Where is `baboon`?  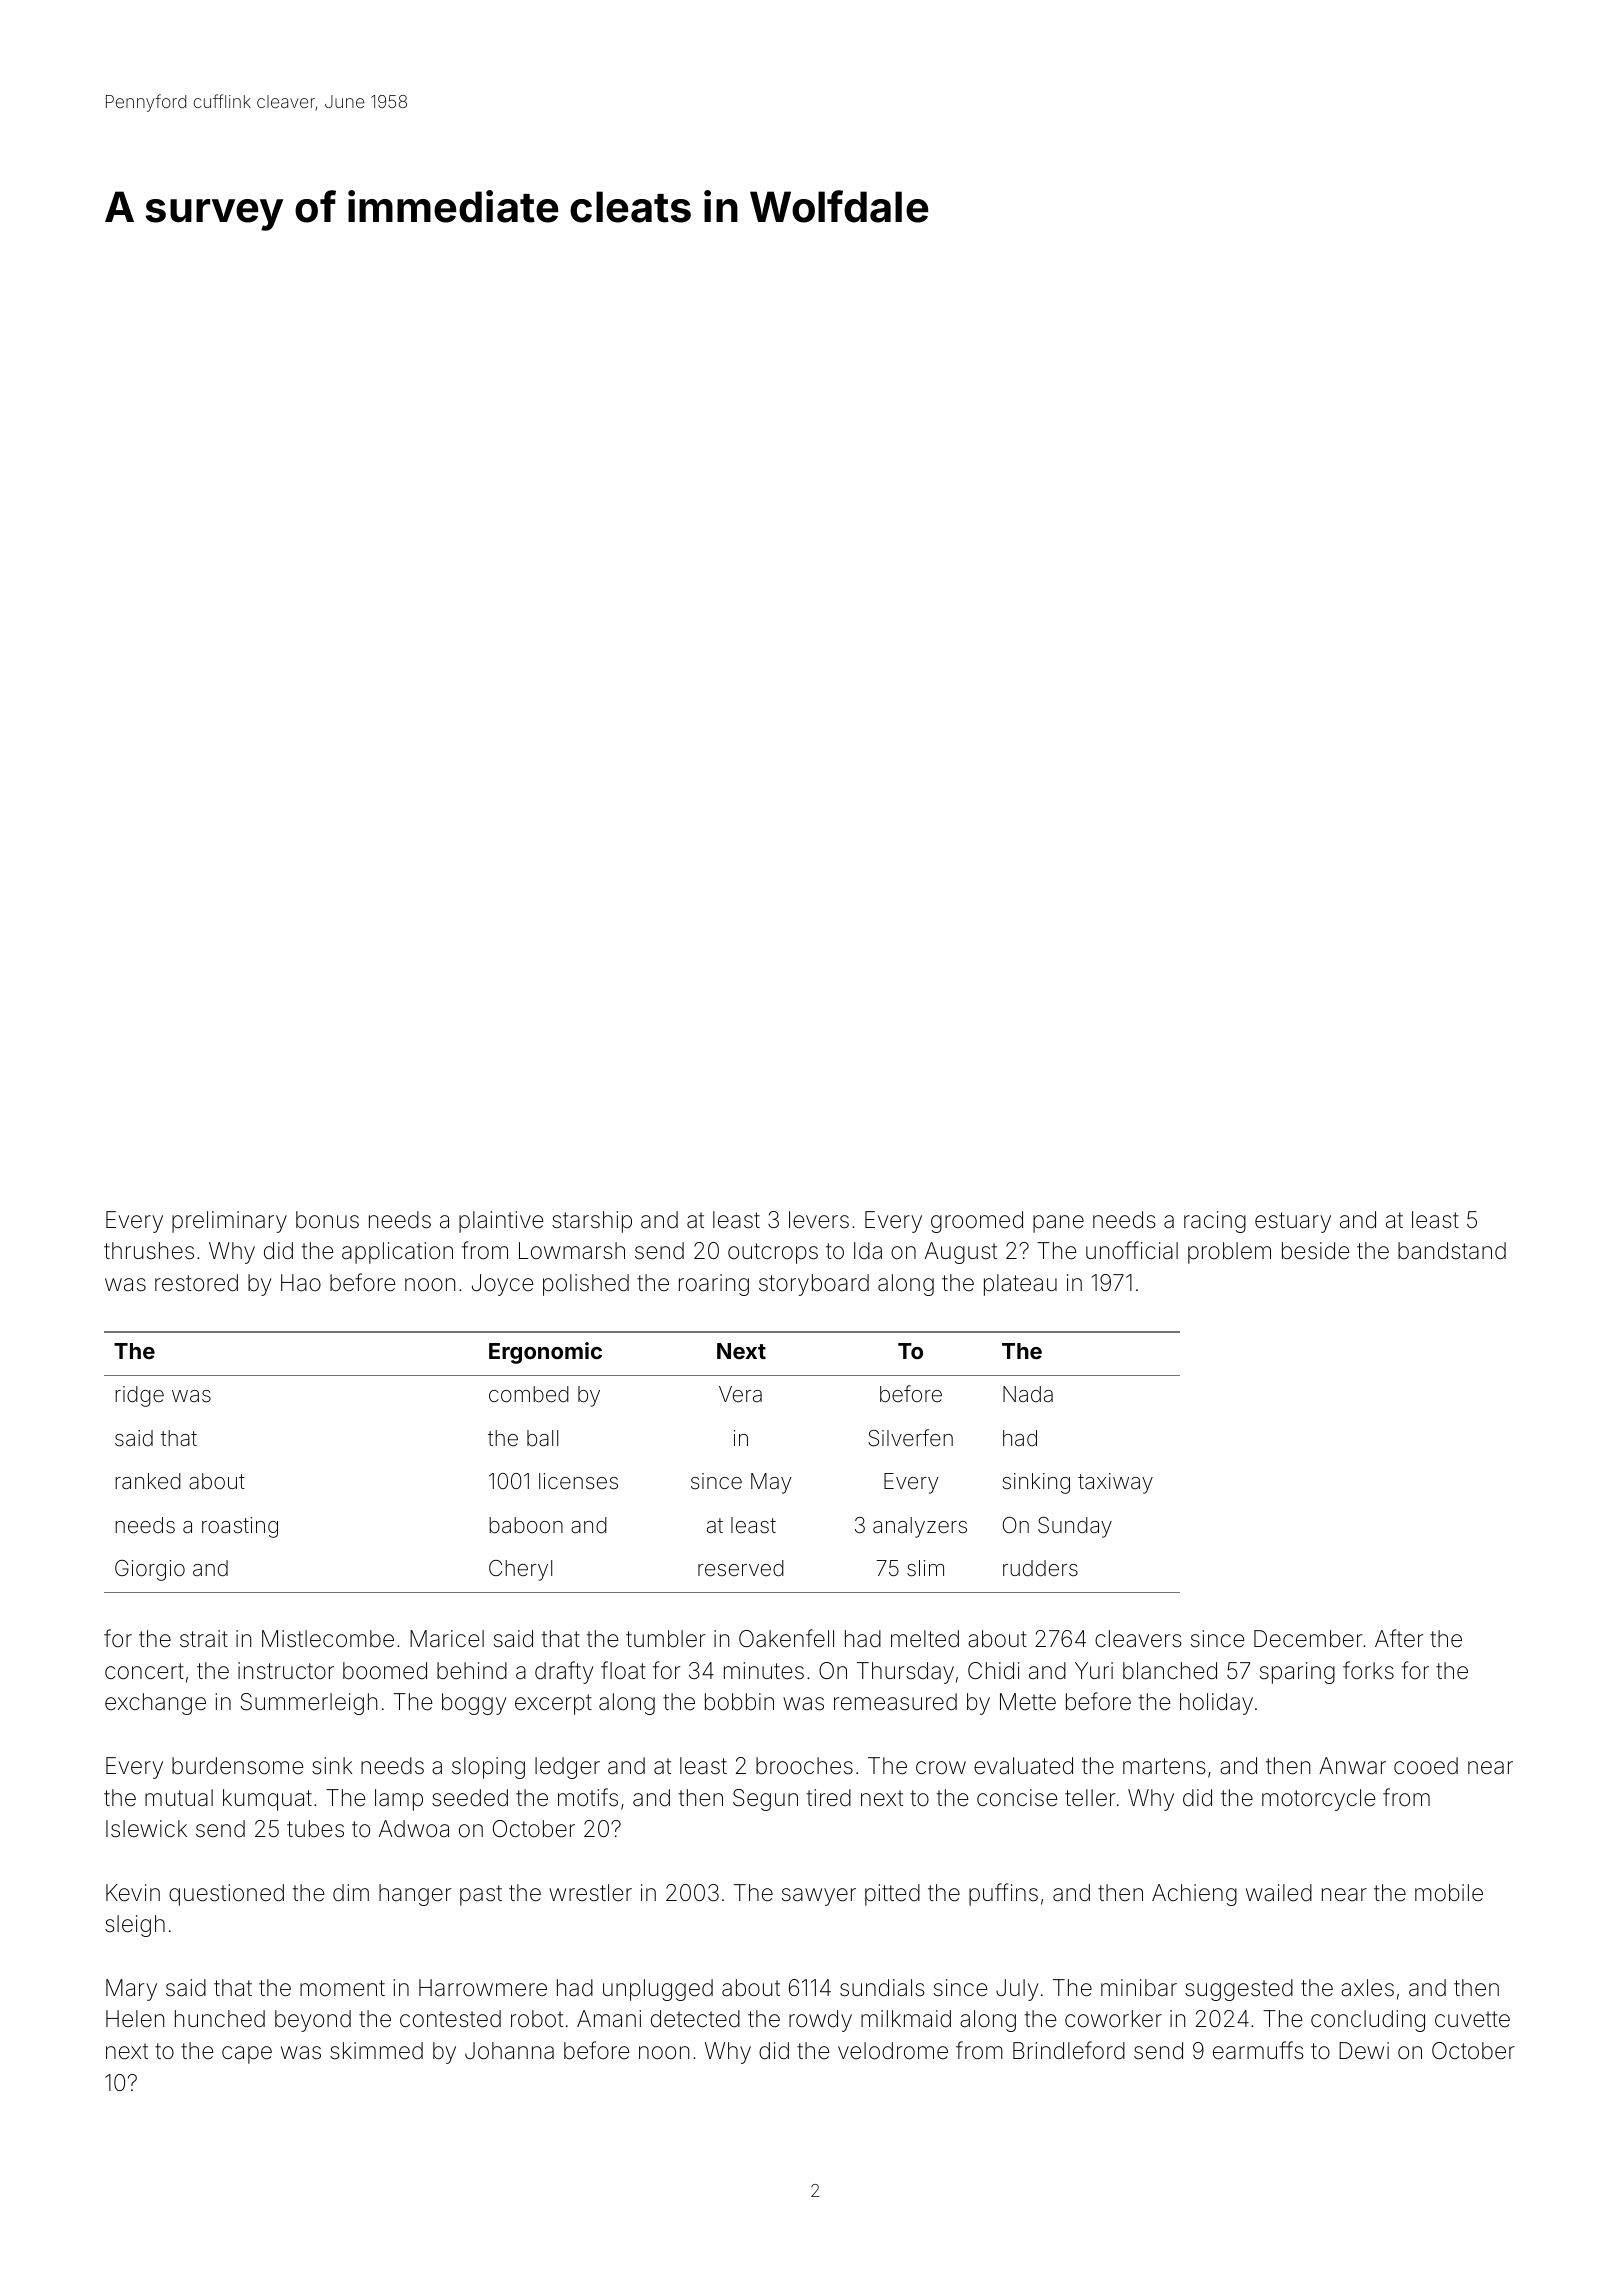 baboon is located at coordinates (526, 1525).
